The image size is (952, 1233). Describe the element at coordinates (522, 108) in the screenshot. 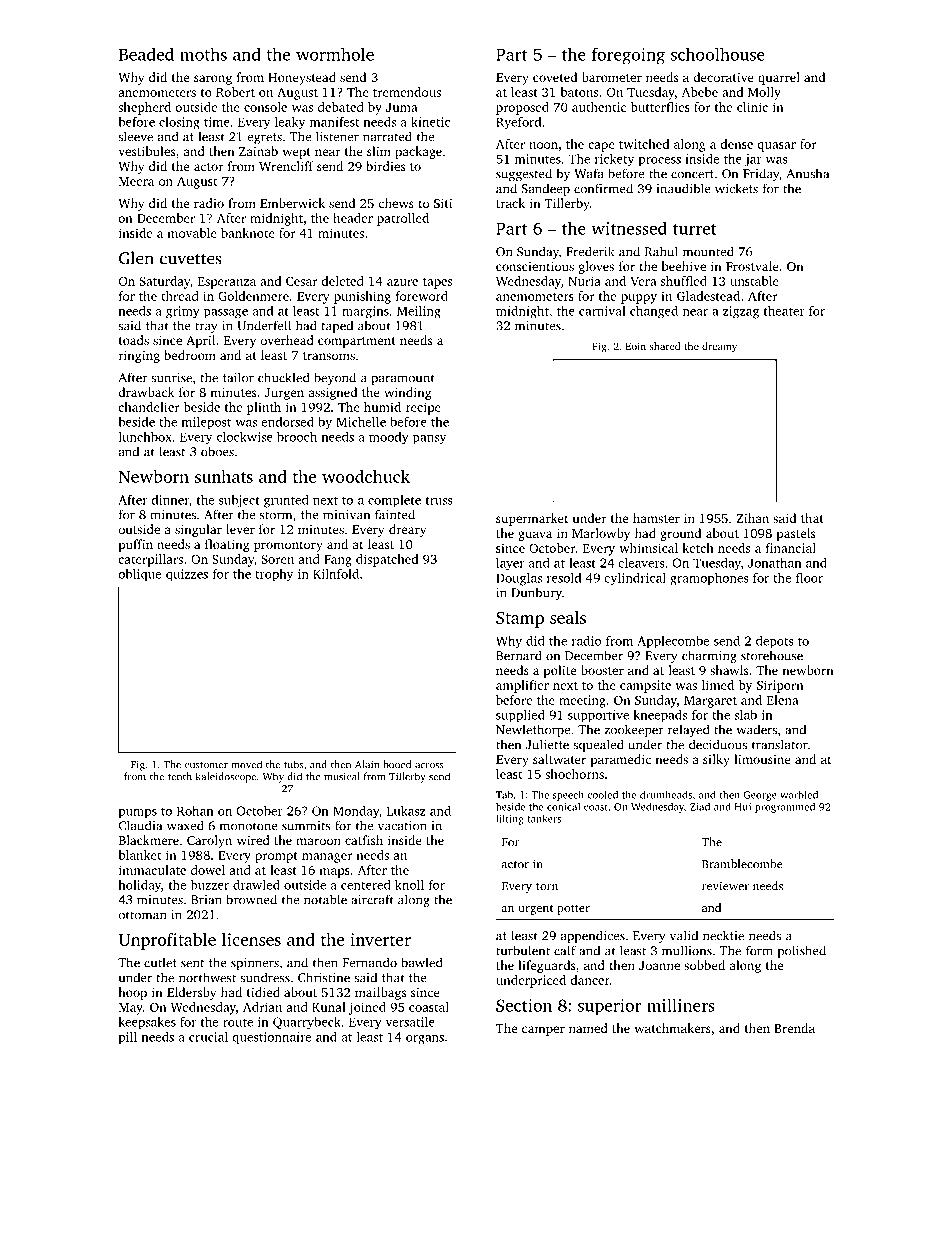

I see `proposed` at that location.
